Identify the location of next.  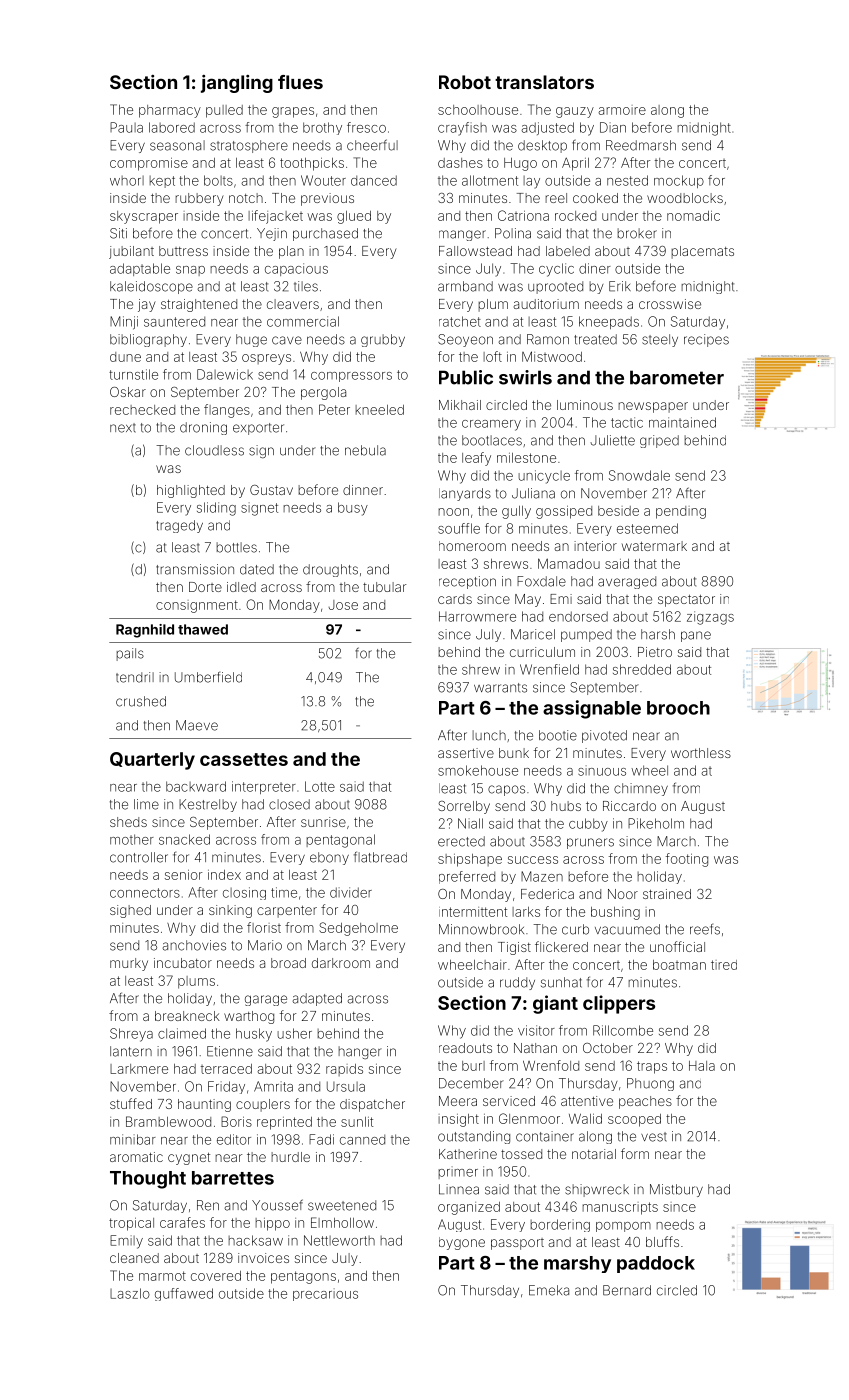
(123, 428).
